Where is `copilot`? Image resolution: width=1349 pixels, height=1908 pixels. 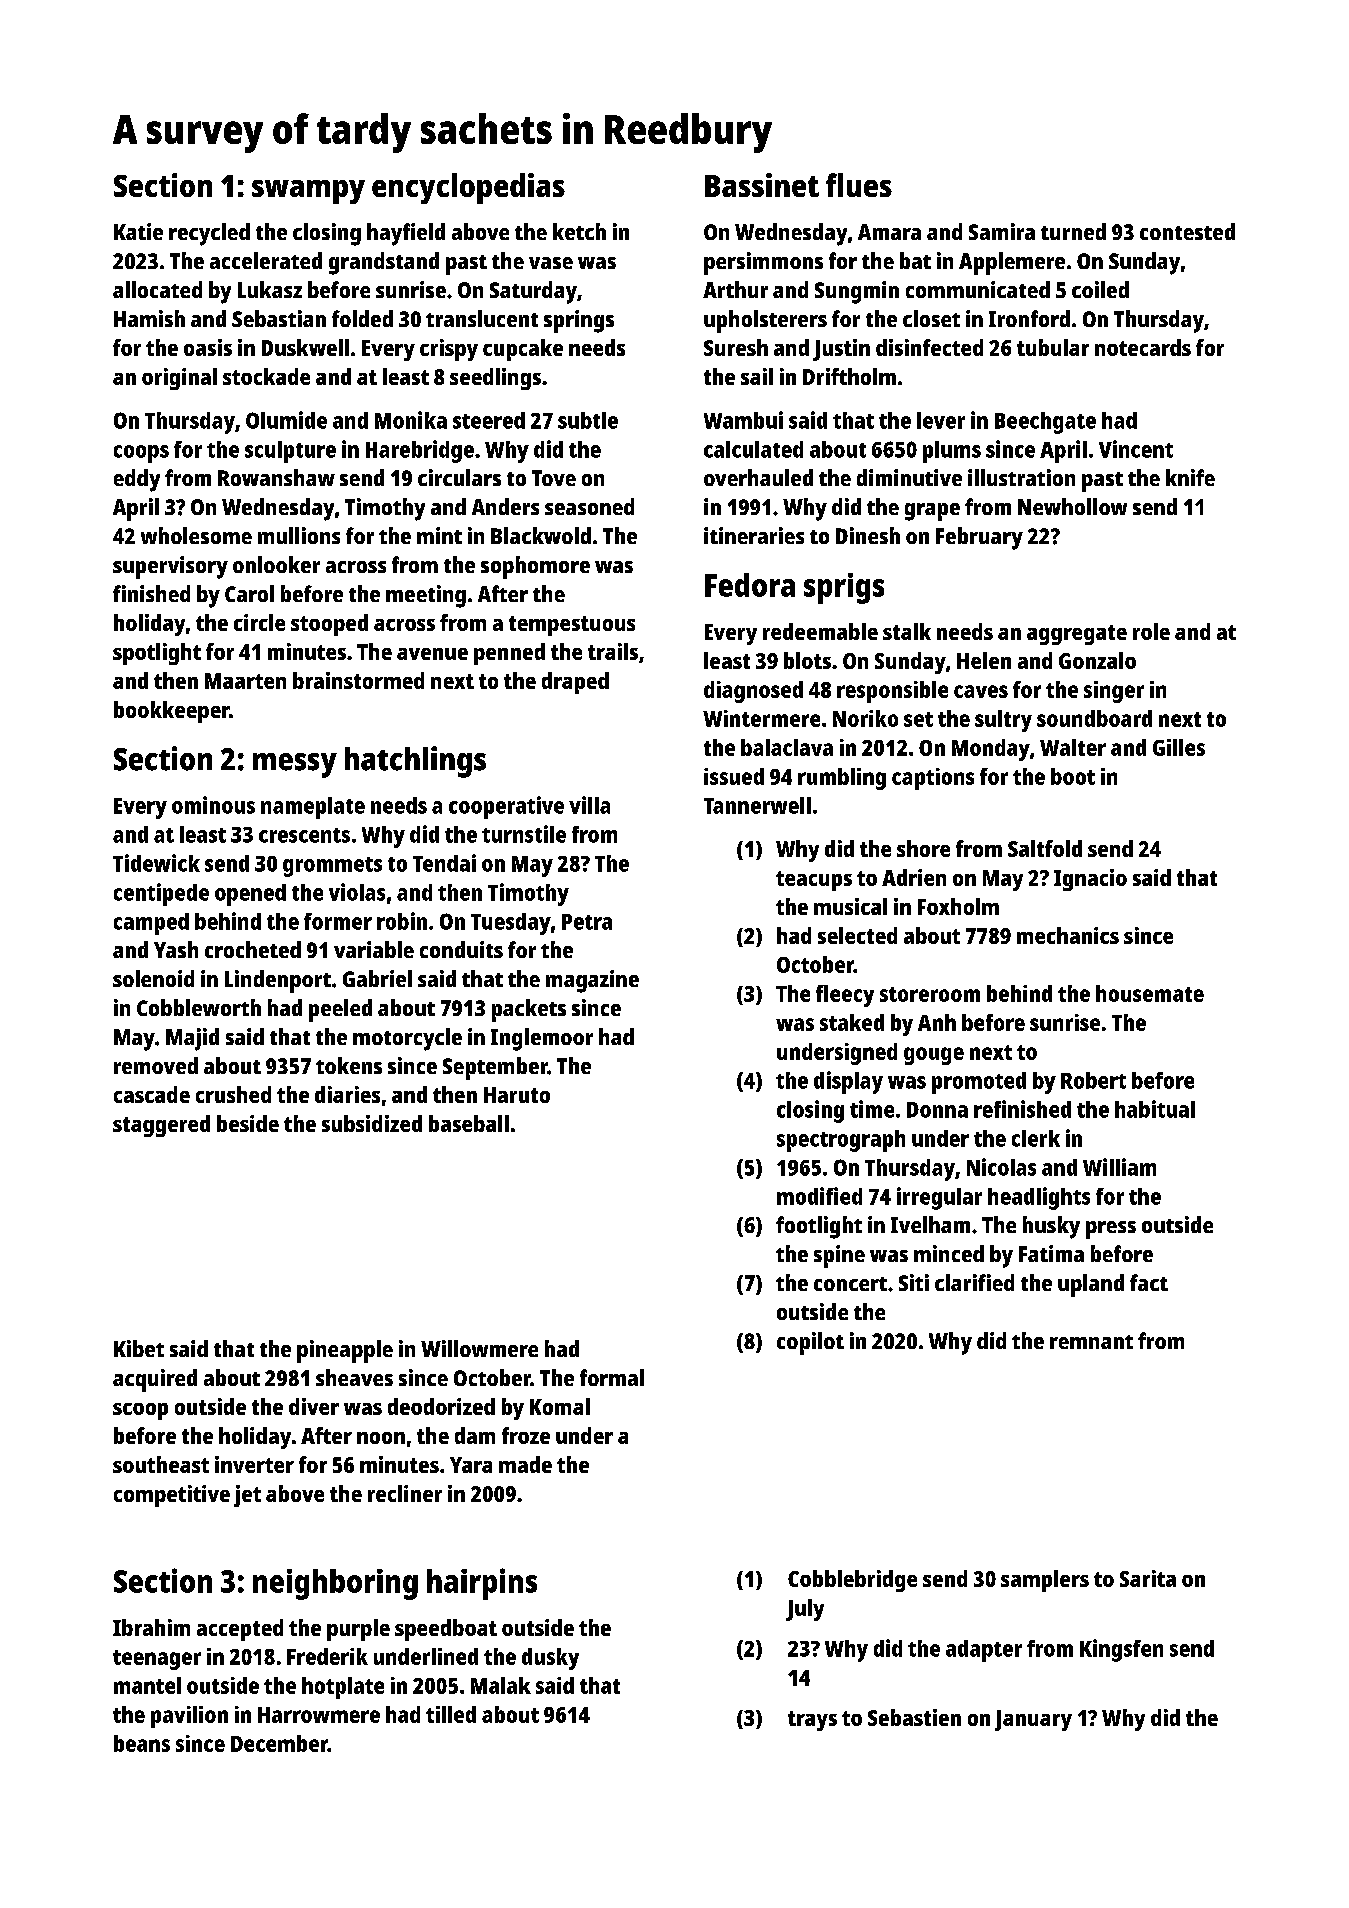 copilot is located at coordinates (810, 1343).
